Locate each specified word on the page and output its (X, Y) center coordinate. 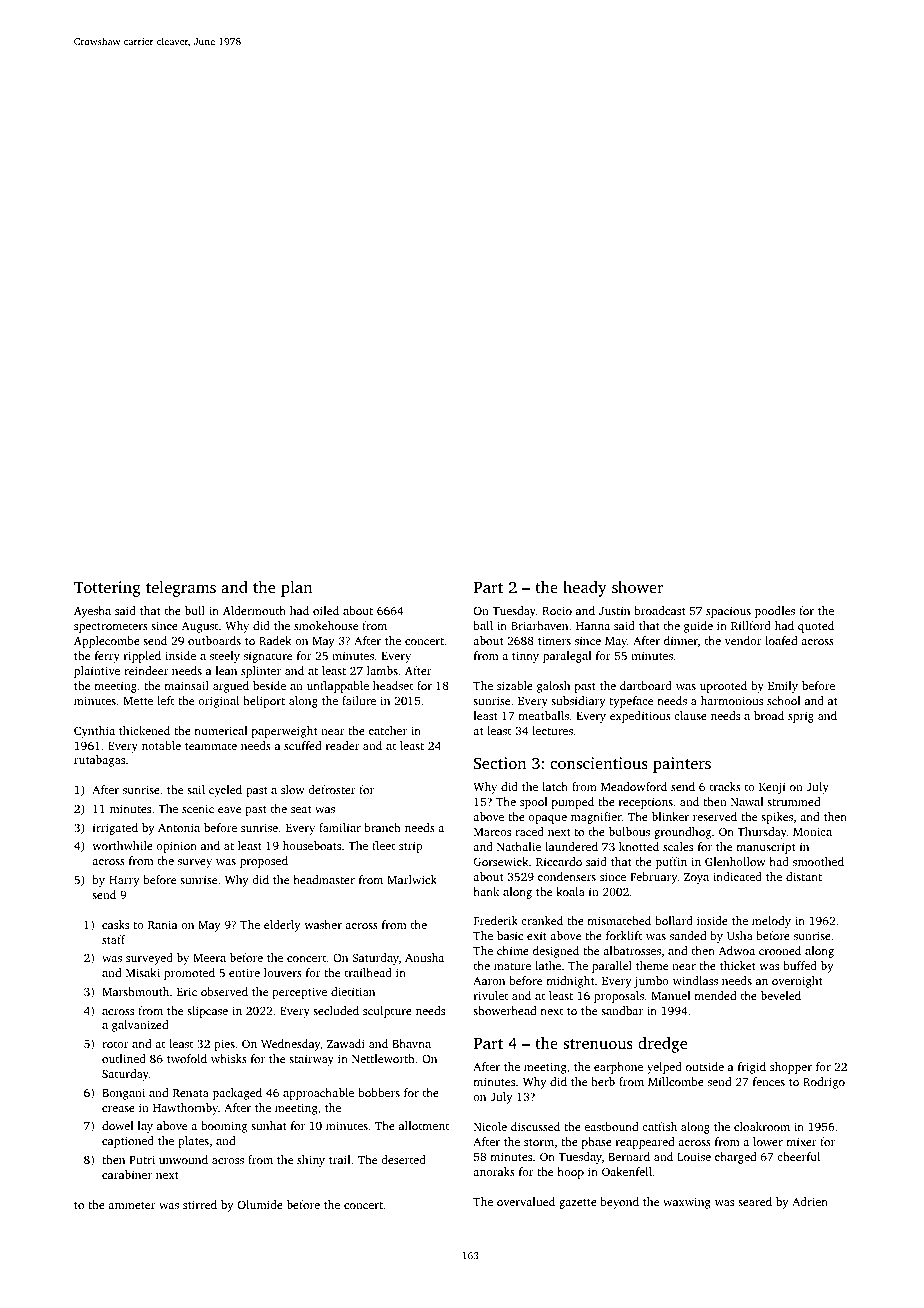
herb (603, 1081)
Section (500, 763)
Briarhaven (539, 625)
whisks (229, 1058)
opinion (176, 847)
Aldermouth (254, 610)
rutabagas (99, 761)
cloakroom (762, 1126)
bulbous (629, 831)
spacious (728, 612)
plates (193, 1142)
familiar (340, 827)
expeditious (640, 717)
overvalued (526, 1201)
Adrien (810, 1201)
